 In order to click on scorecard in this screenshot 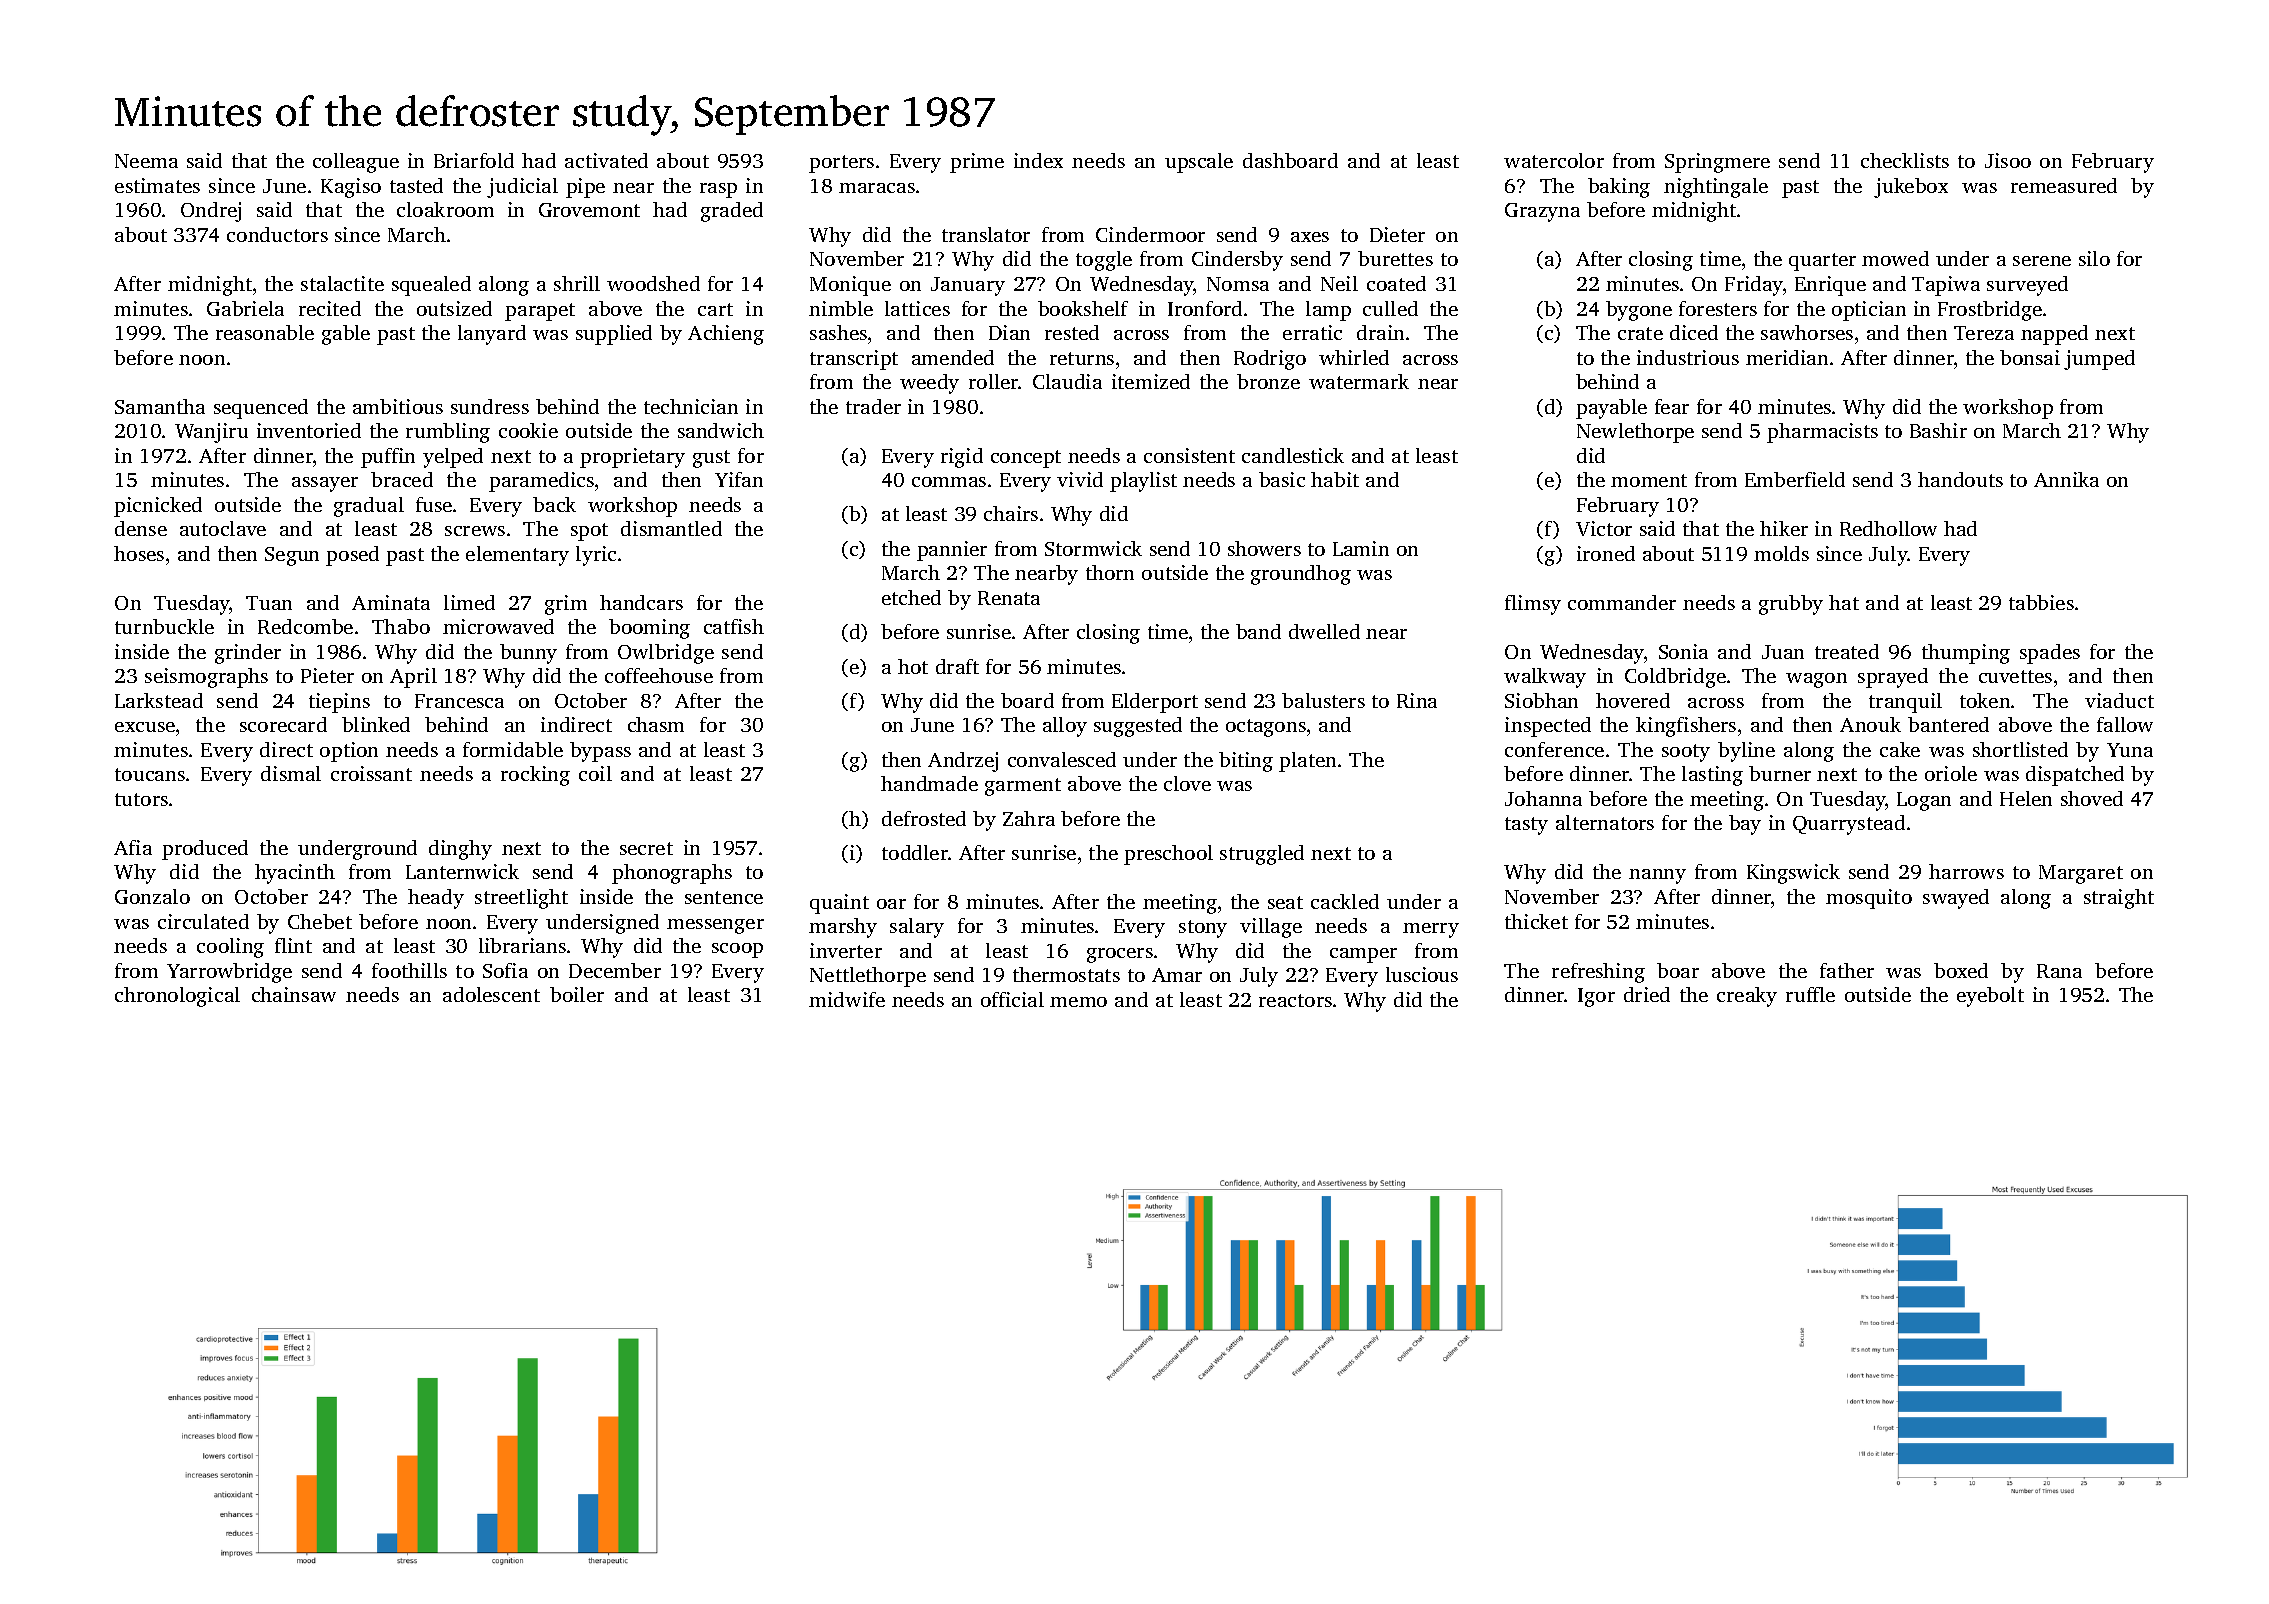, I will do `click(283, 724)`.
